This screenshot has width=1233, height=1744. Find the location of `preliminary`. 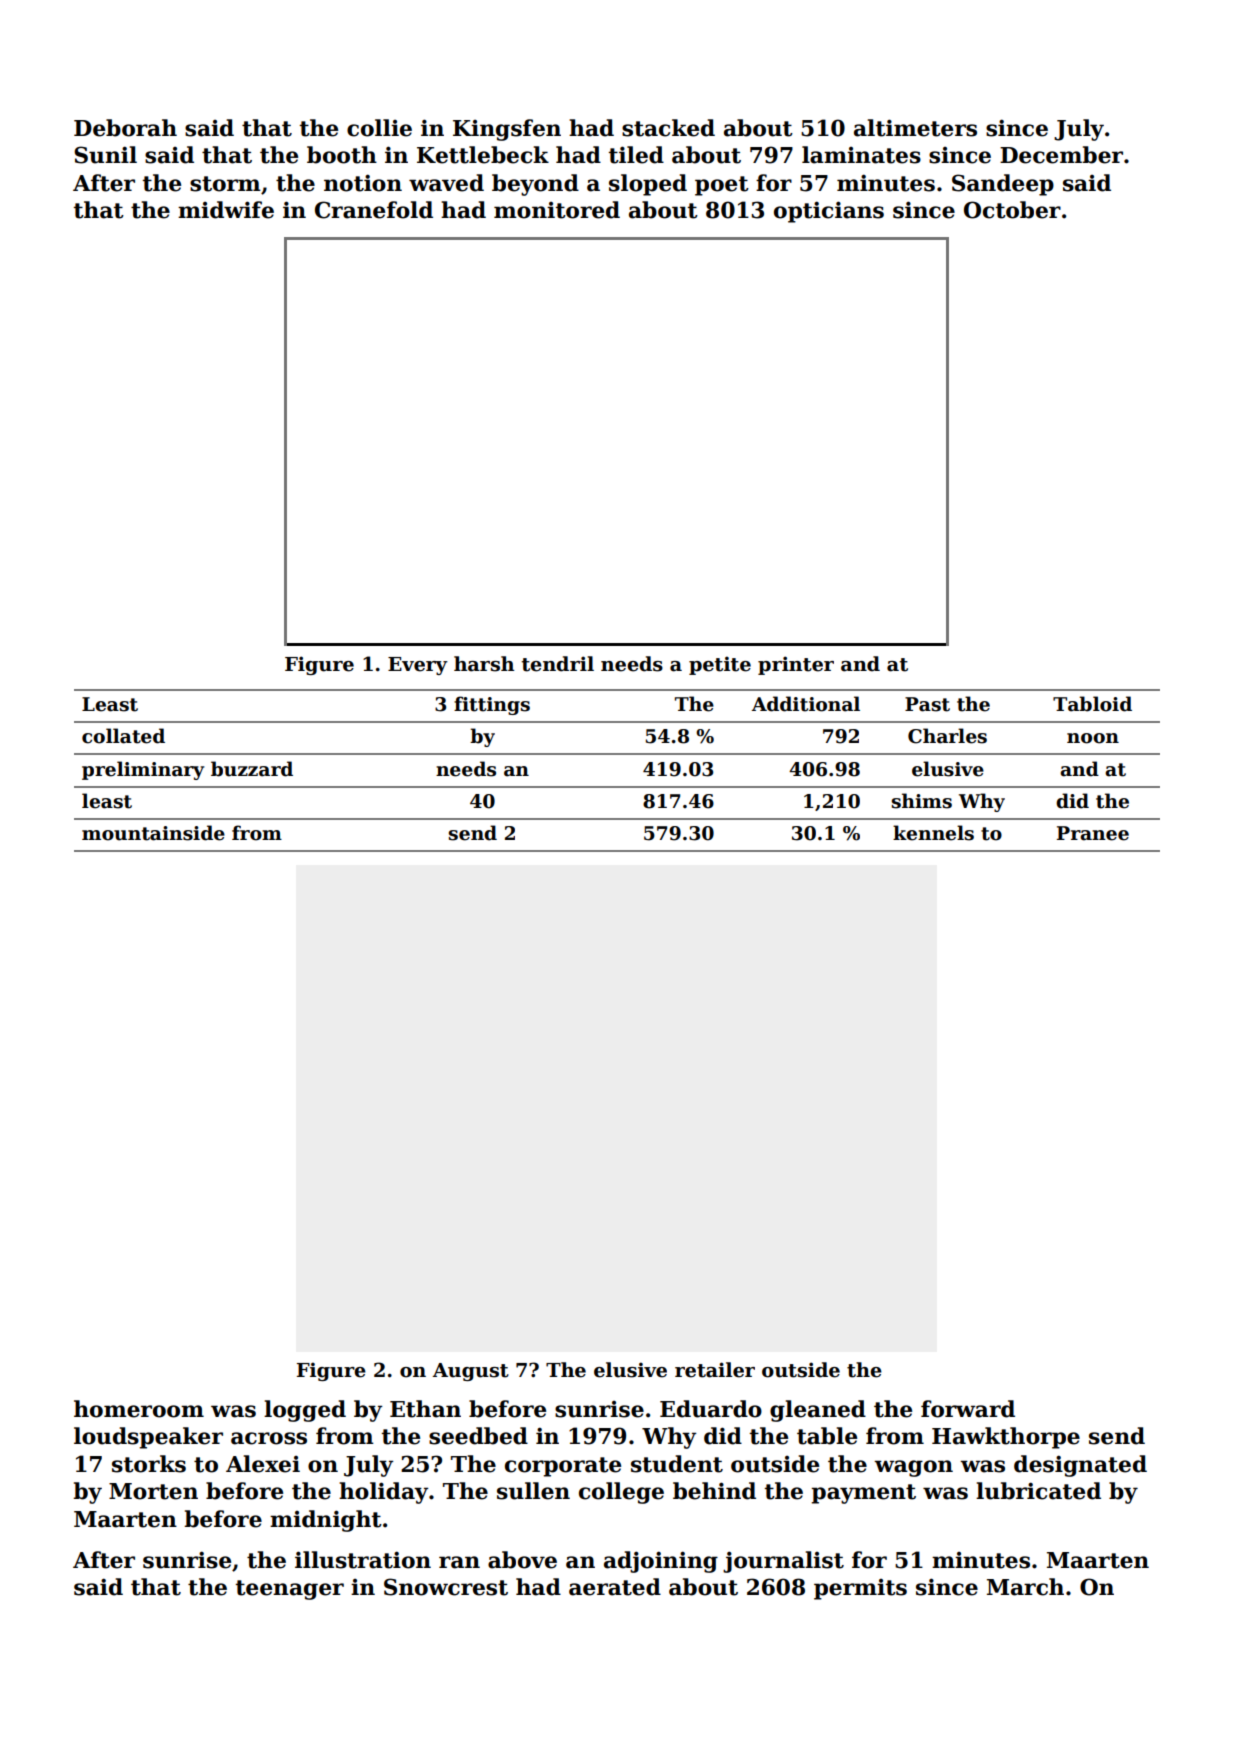

preliminary is located at coordinates (143, 770).
